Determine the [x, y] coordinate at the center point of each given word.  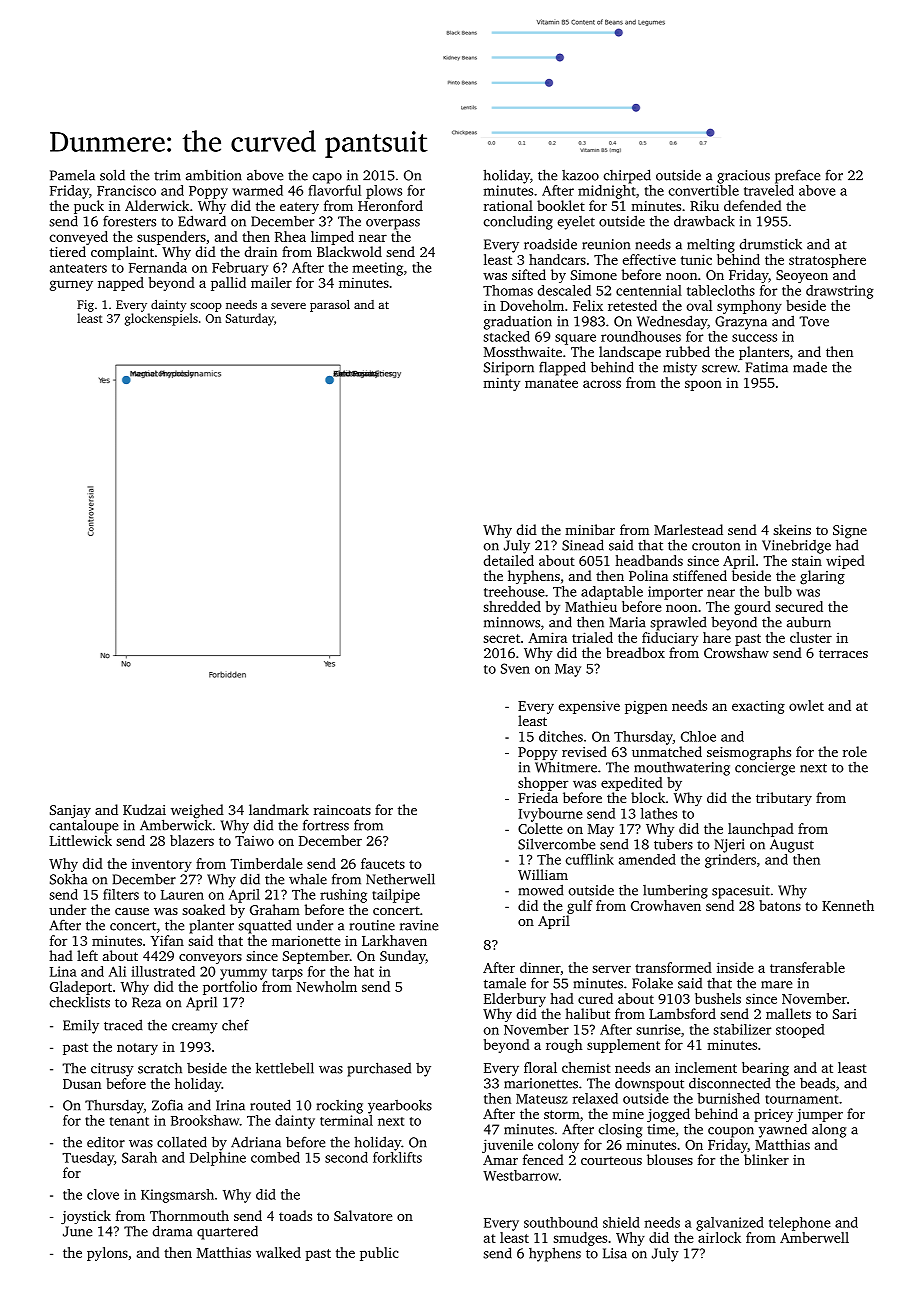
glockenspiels [161, 319]
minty [501, 384]
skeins [792, 529]
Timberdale [266, 863]
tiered [68, 251]
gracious [743, 177]
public [379, 1254]
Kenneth [848, 905]
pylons [107, 1254]
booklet [561, 205]
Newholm [327, 986]
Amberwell [814, 1237]
